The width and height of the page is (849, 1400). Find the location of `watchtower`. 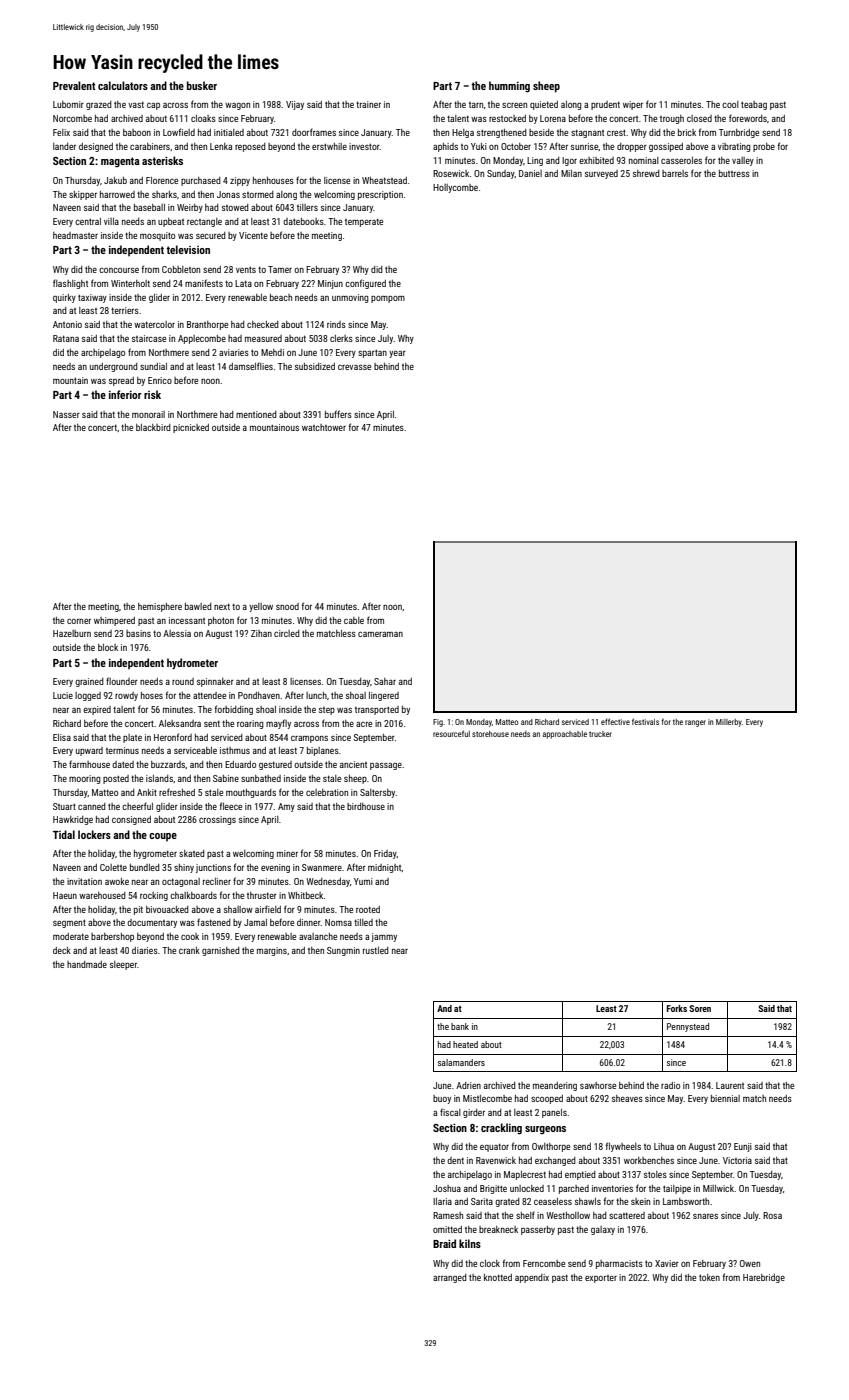

watchtower is located at coordinates (324, 427).
